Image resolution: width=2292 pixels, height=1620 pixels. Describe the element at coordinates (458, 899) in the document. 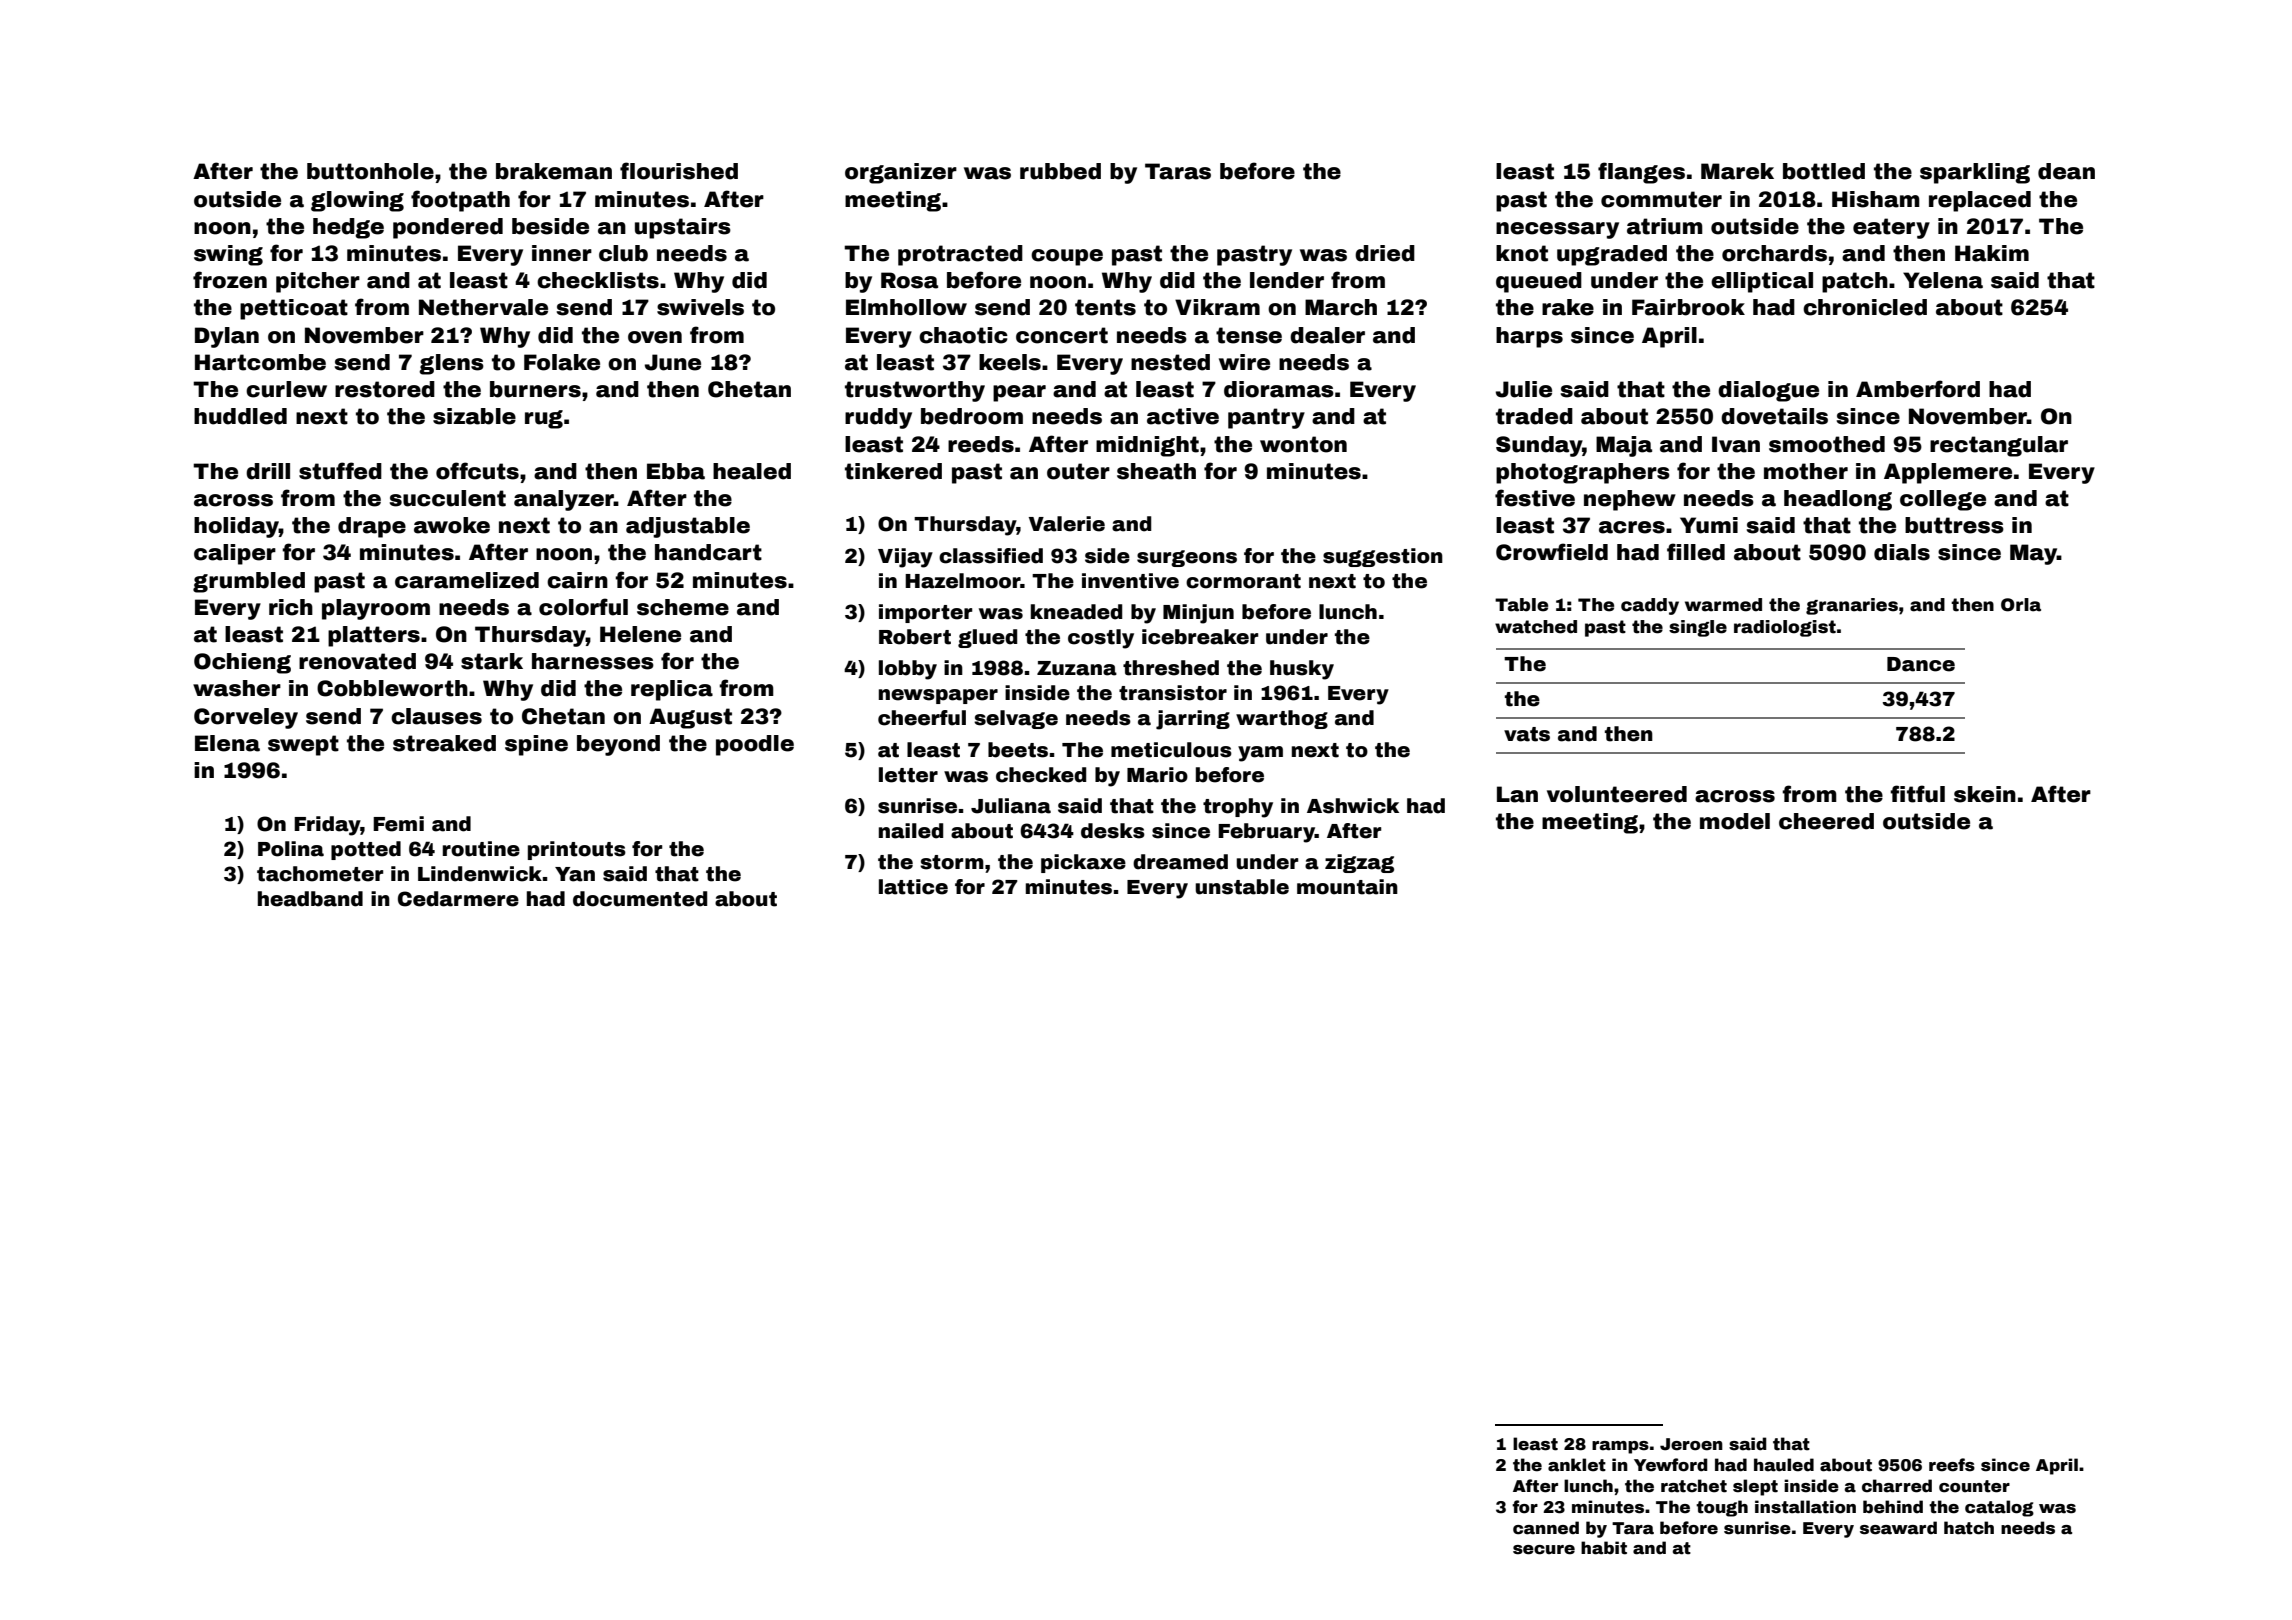

I see `Cedarmere` at that location.
